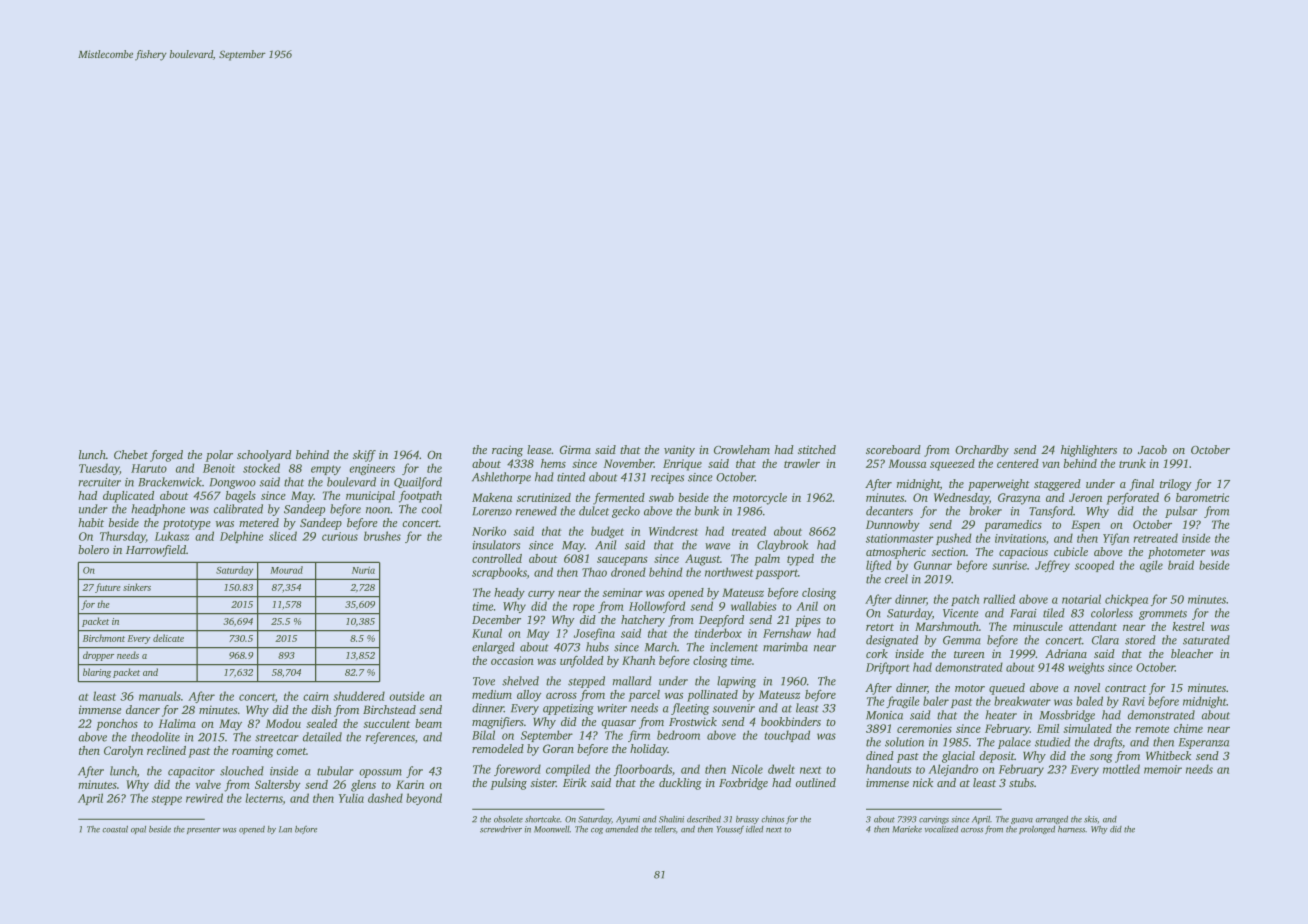 The width and height of the document is (1308, 924). I want to click on prolonged, so click(1037, 830).
